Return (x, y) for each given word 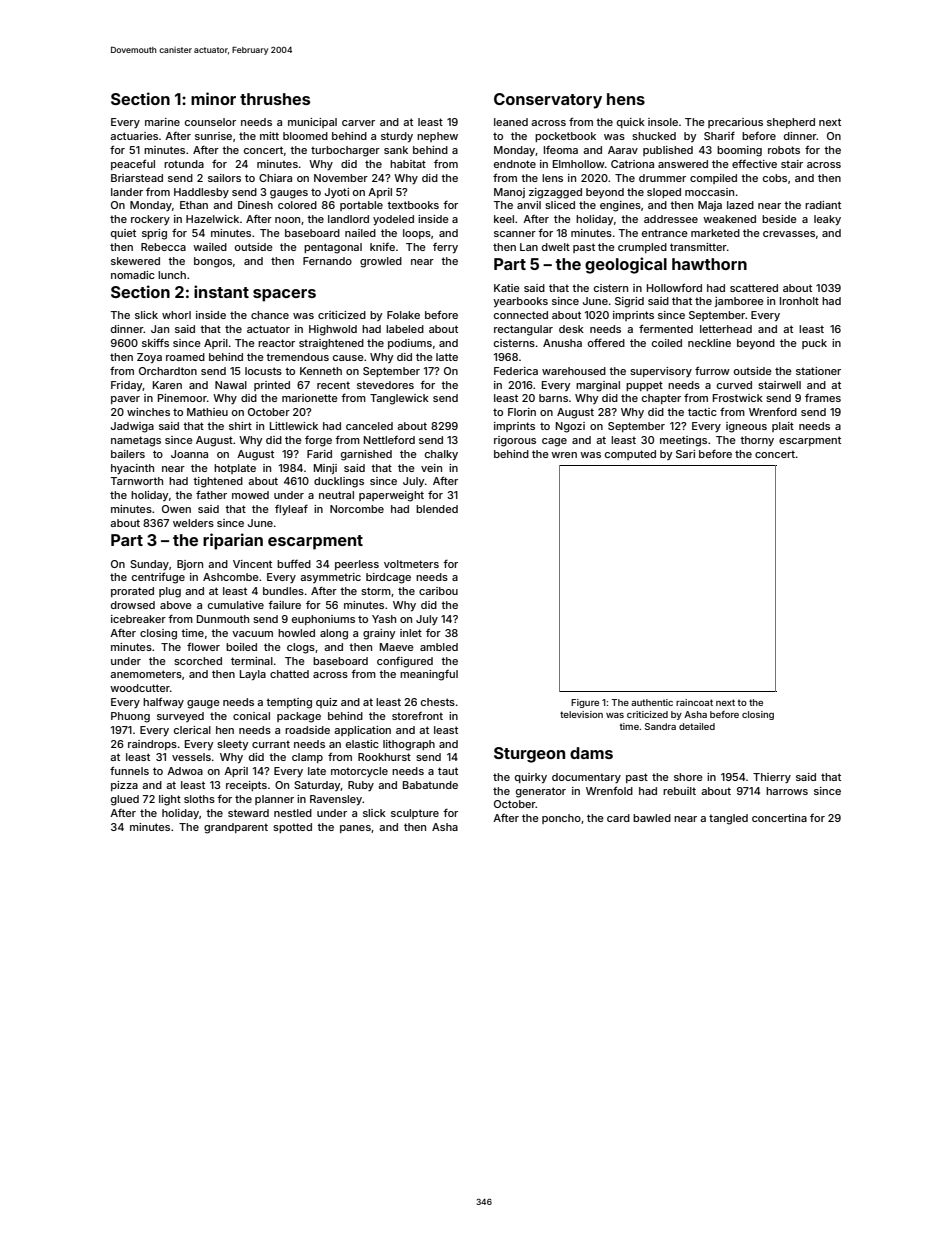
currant (271, 744)
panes (355, 829)
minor (213, 98)
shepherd (791, 123)
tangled (728, 819)
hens (626, 99)
